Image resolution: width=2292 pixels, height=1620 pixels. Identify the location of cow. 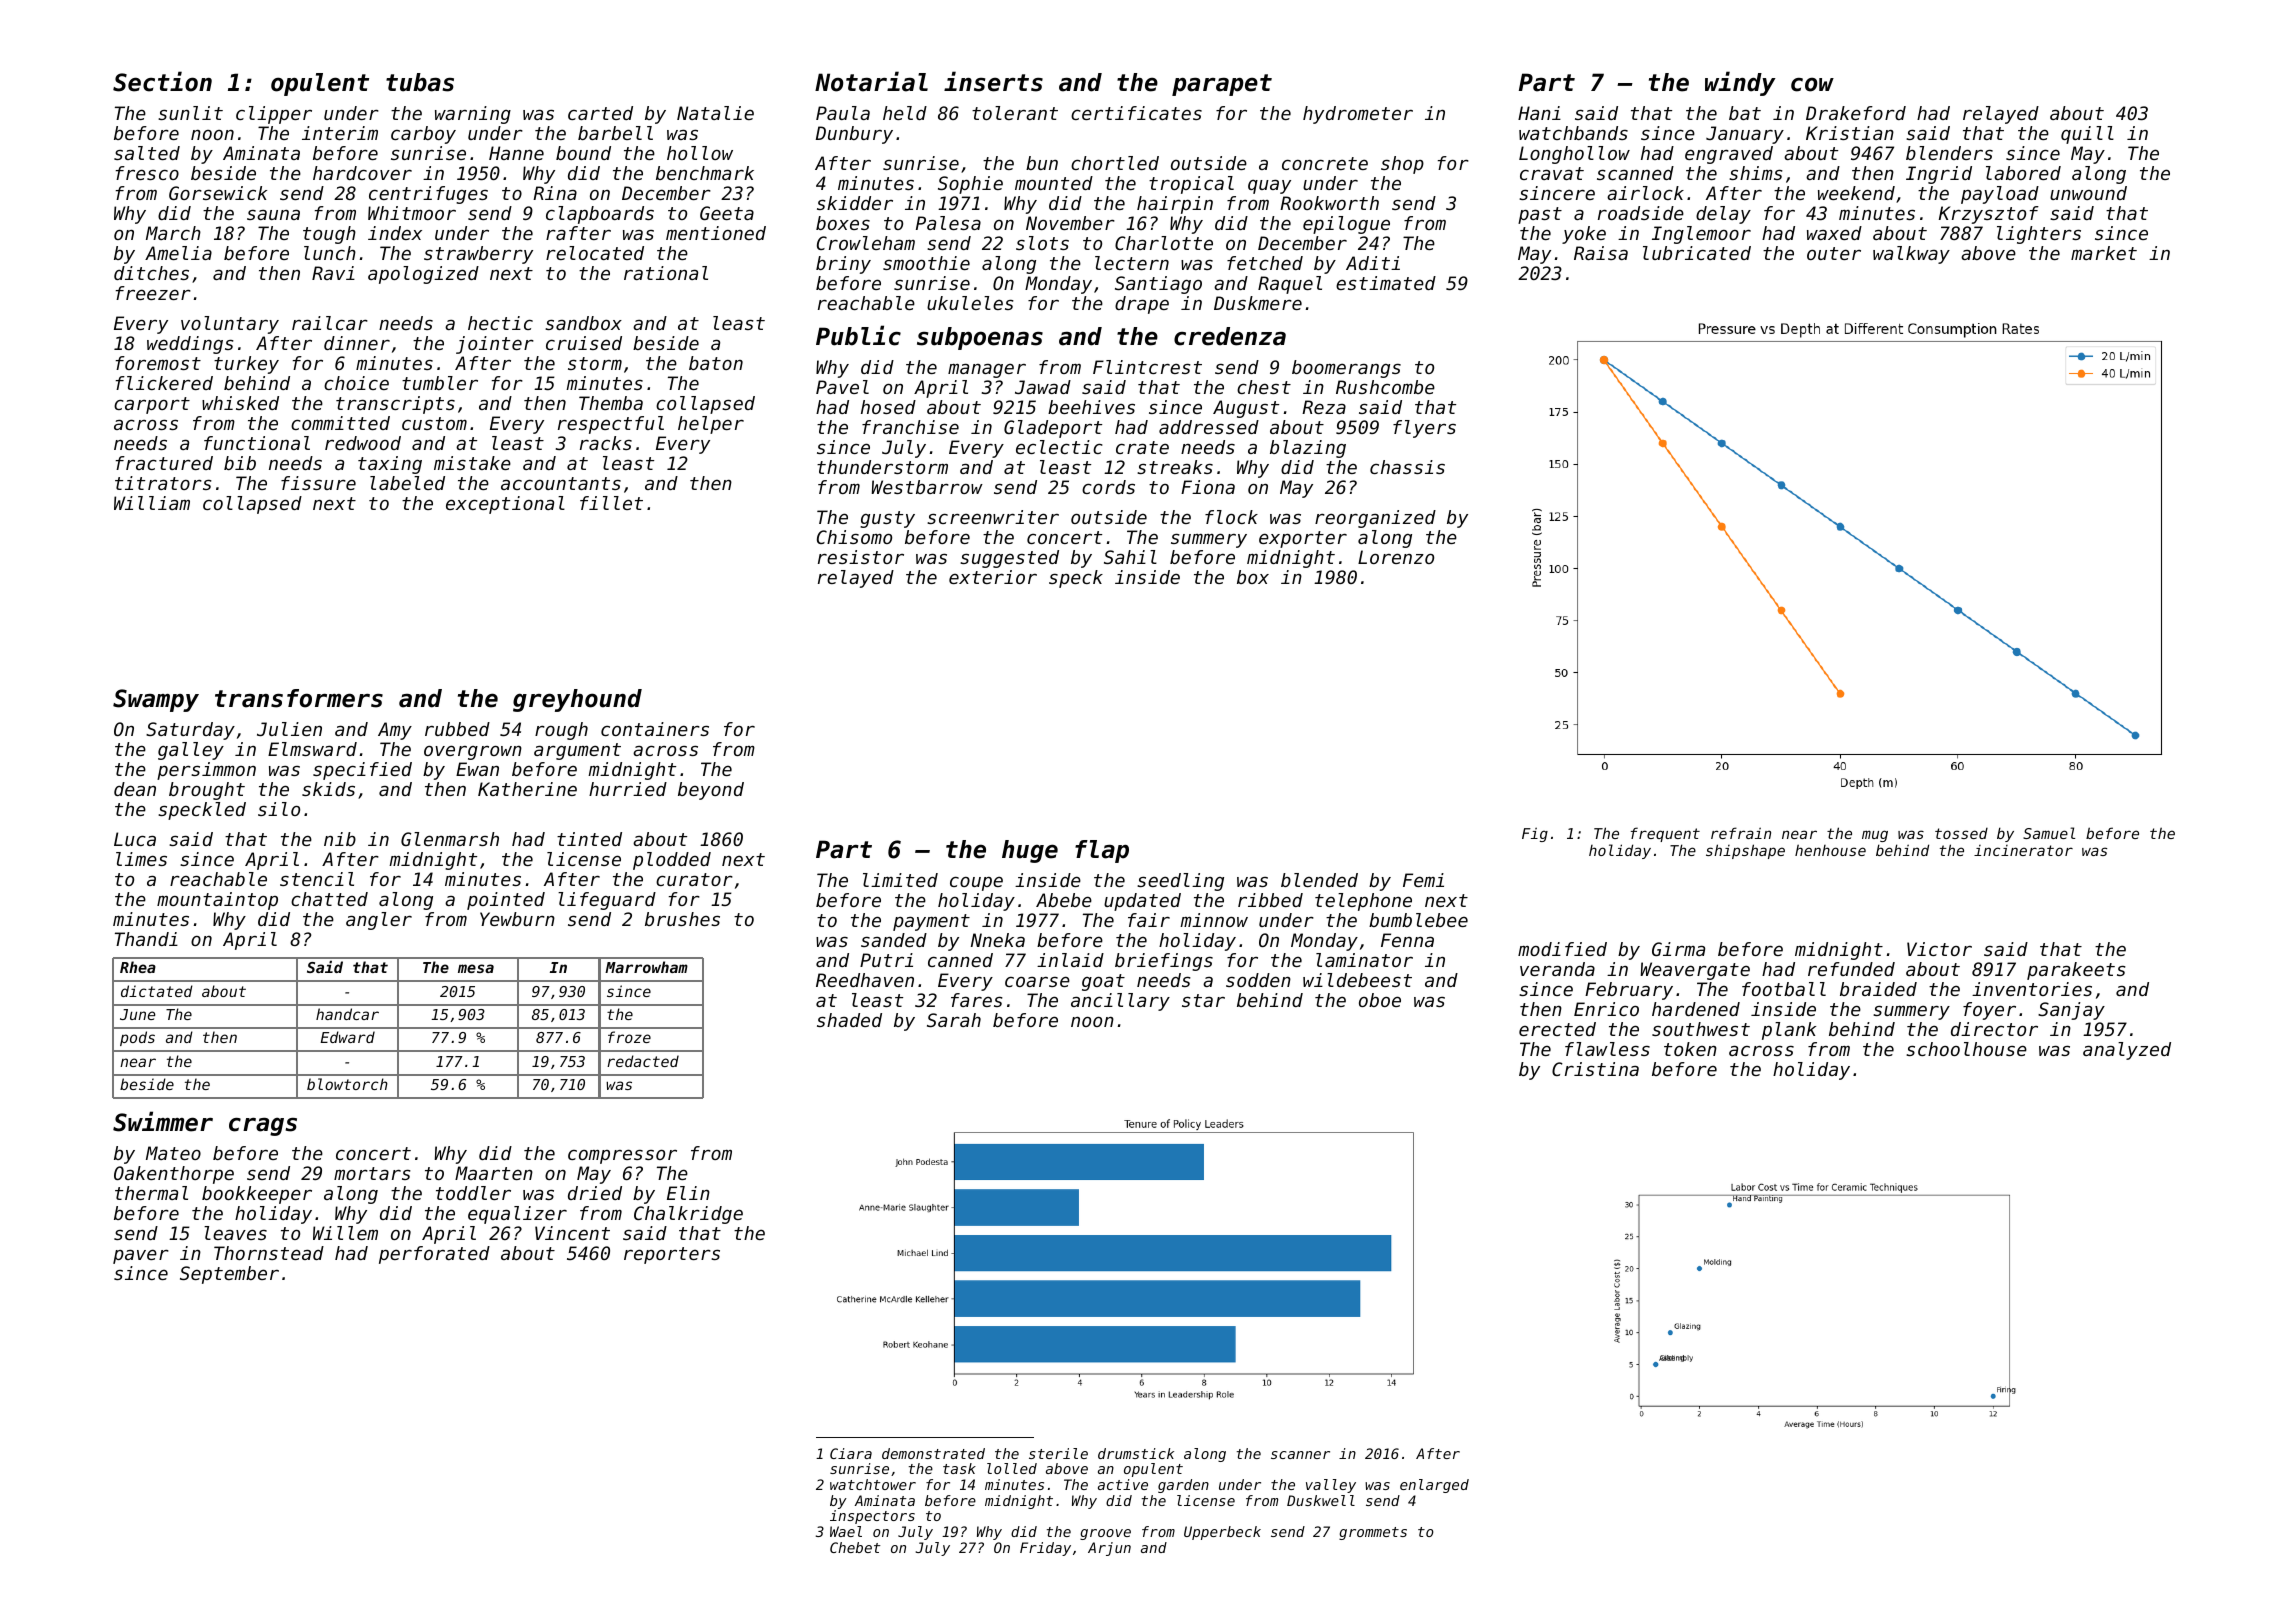
(1812, 84).
